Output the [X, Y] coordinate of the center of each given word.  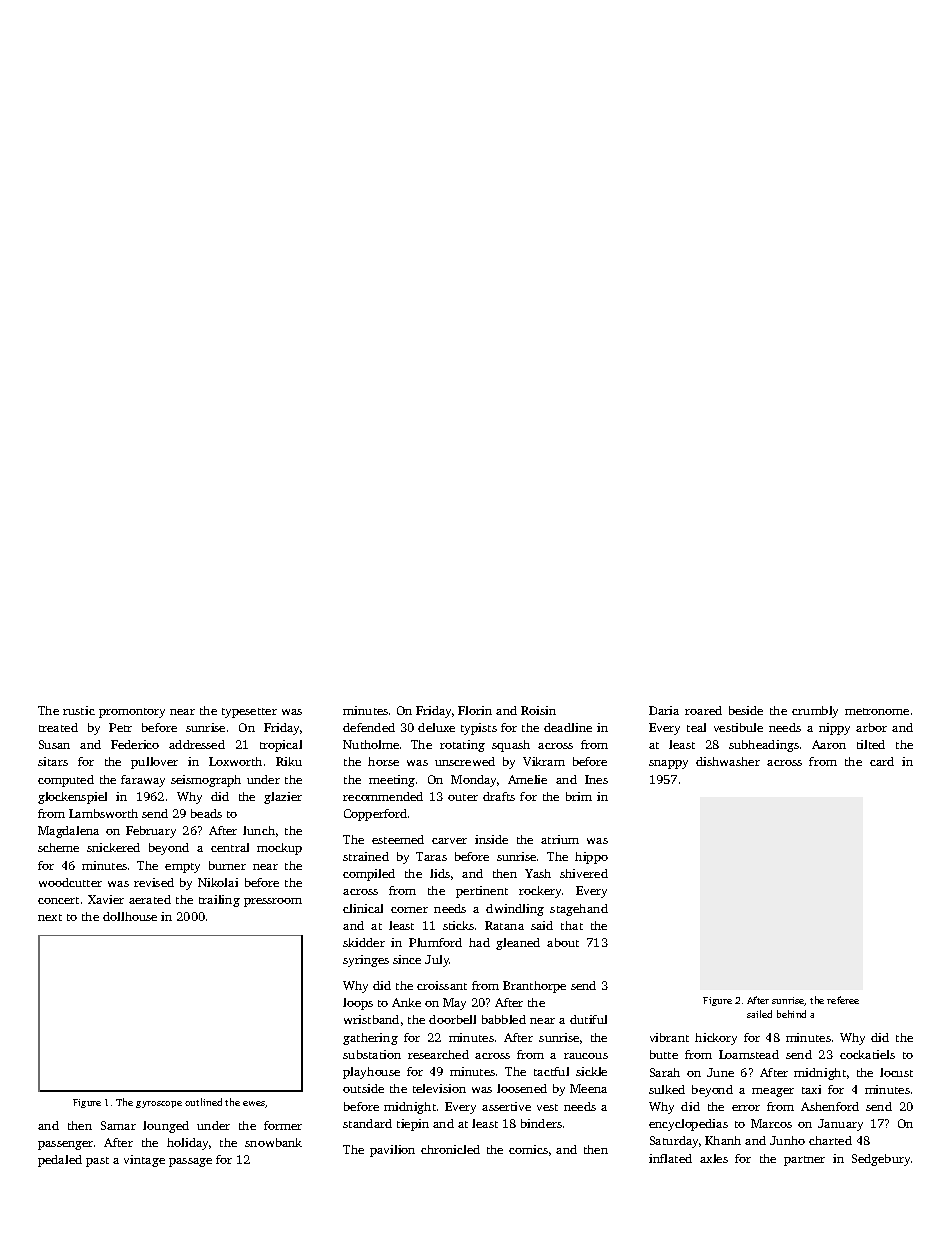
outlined [203, 1102]
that [572, 925]
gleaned [518, 944]
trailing [219, 901]
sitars [53, 761]
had [479, 942]
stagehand [579, 910]
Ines [596, 779]
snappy [668, 764]
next [50, 917]
